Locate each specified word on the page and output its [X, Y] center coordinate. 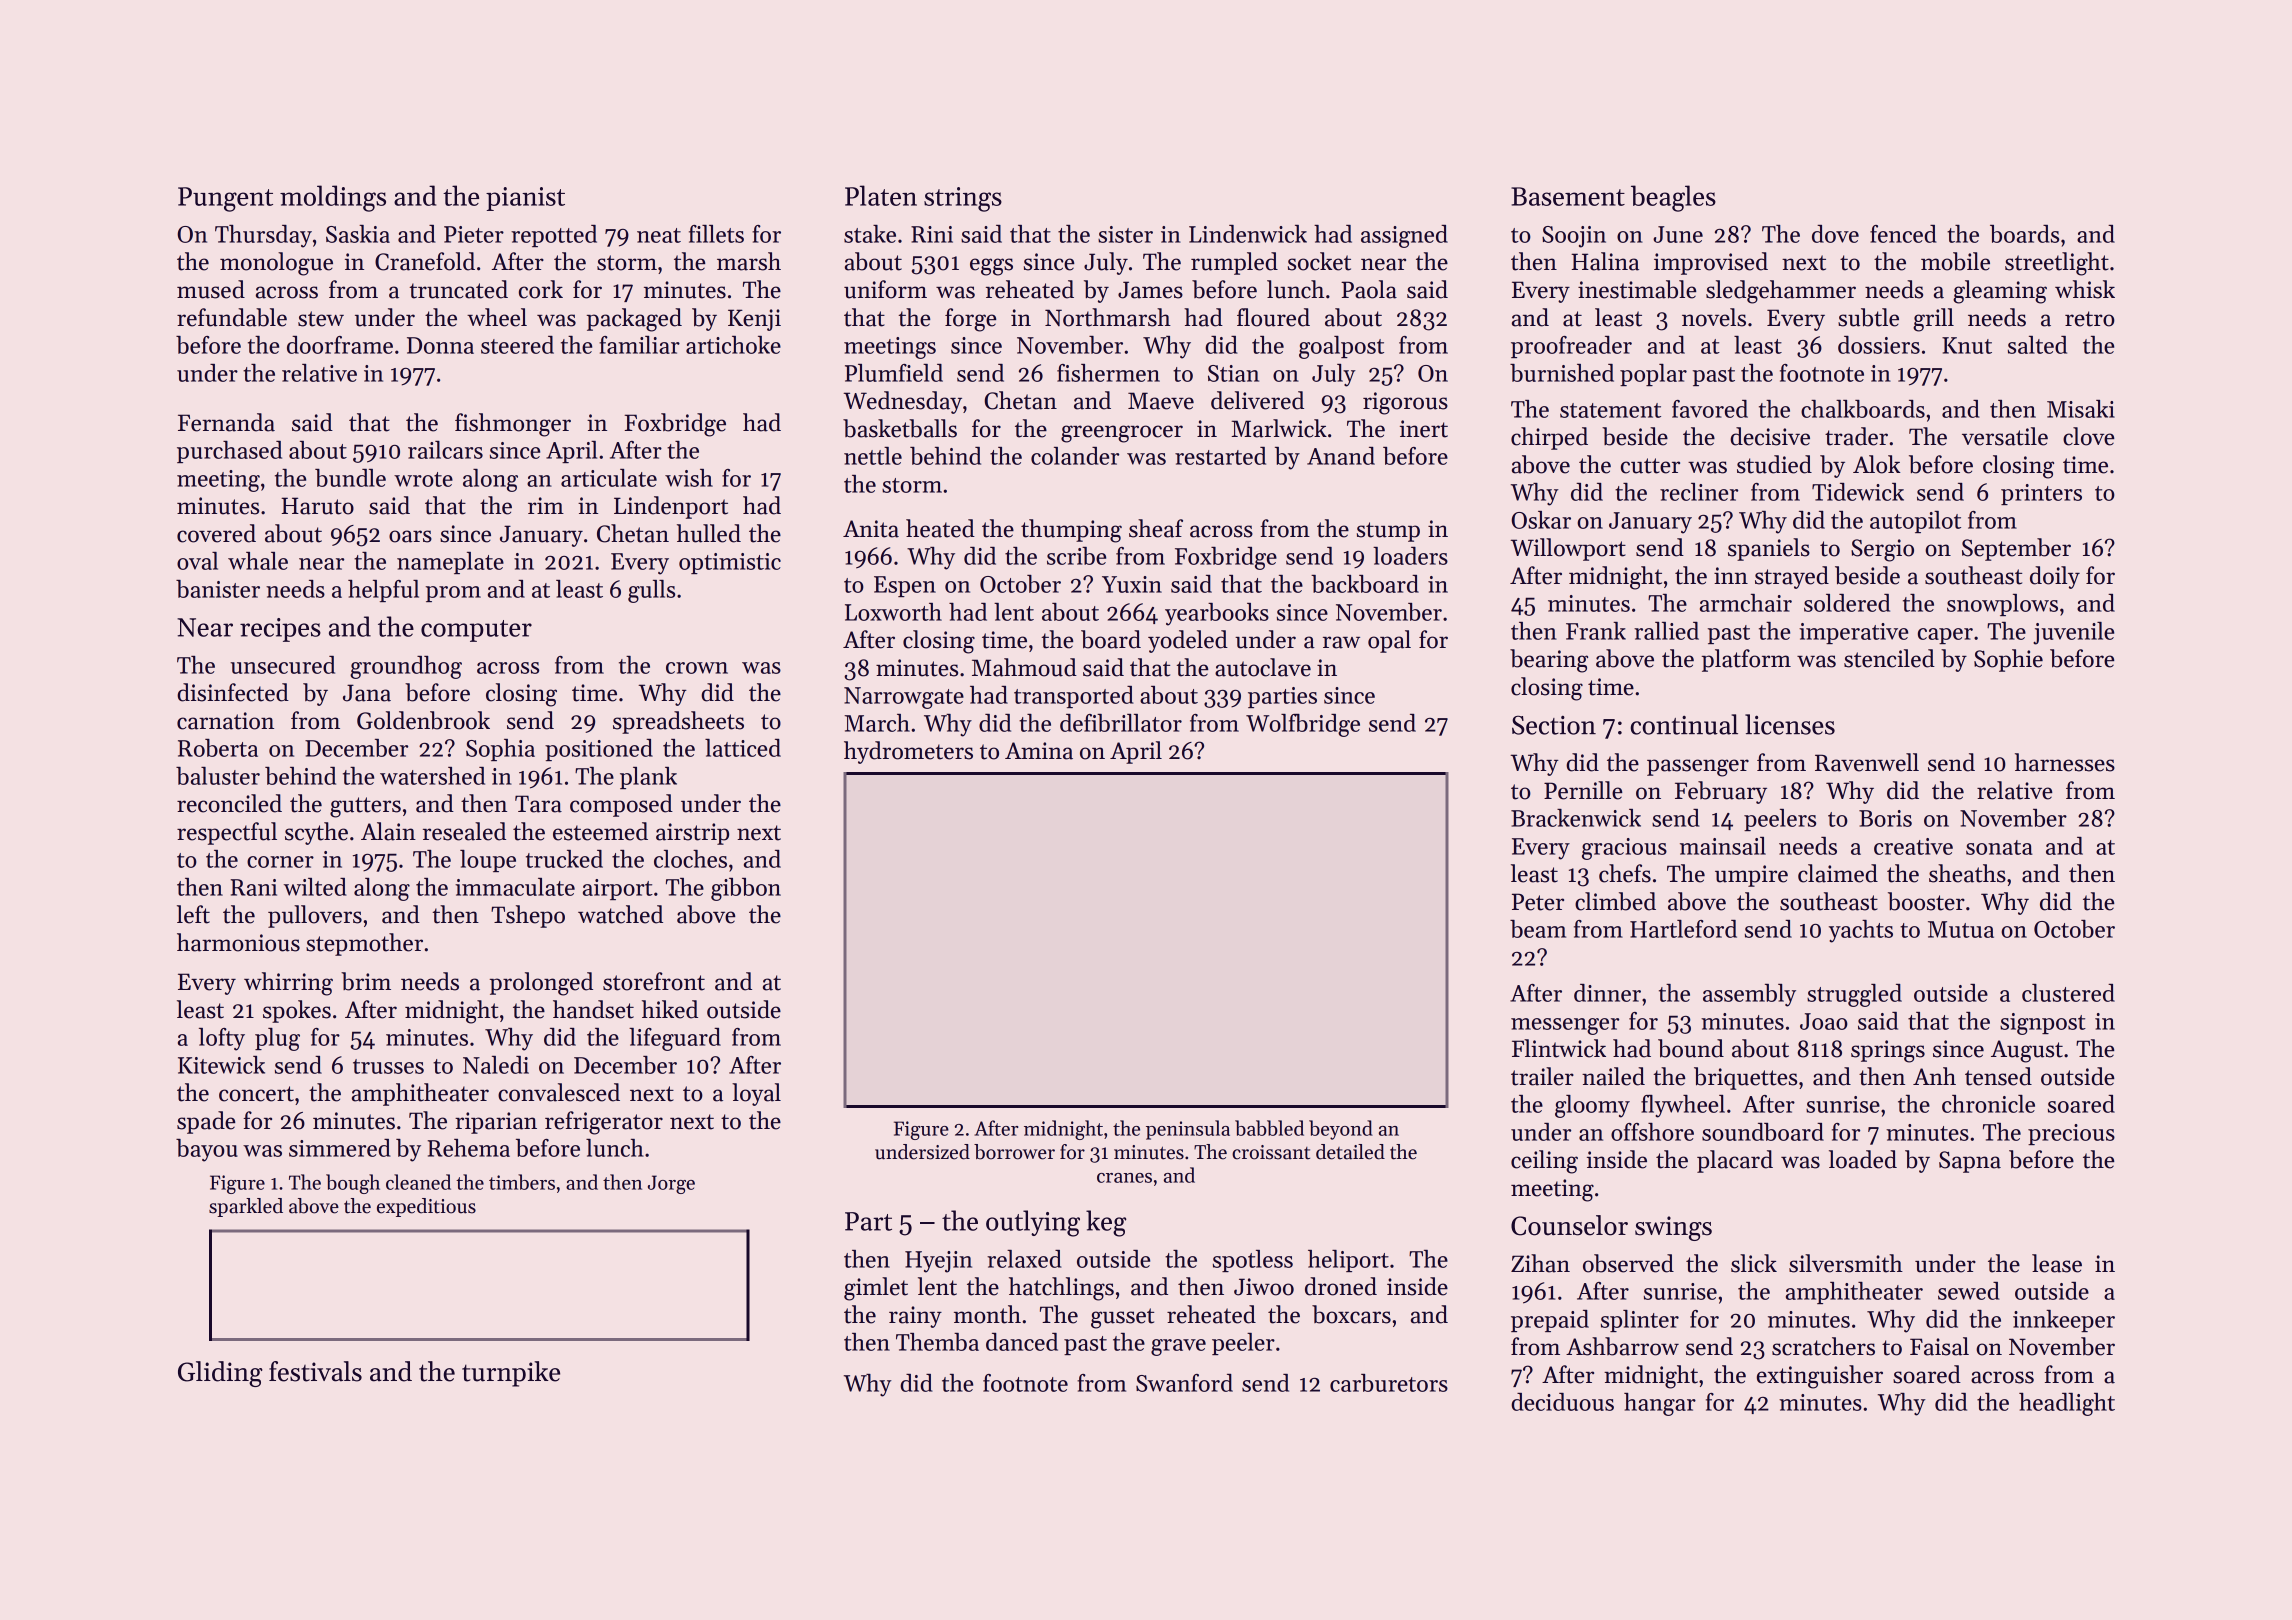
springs [1888, 1051]
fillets [716, 234]
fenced [1903, 234]
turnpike [511, 1374]
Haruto [317, 506]
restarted [1220, 456]
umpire [1751, 876]
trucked [564, 859]
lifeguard [675, 1039]
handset [593, 1009]
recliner [1699, 492]
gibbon [746, 889]
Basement [1568, 196]
